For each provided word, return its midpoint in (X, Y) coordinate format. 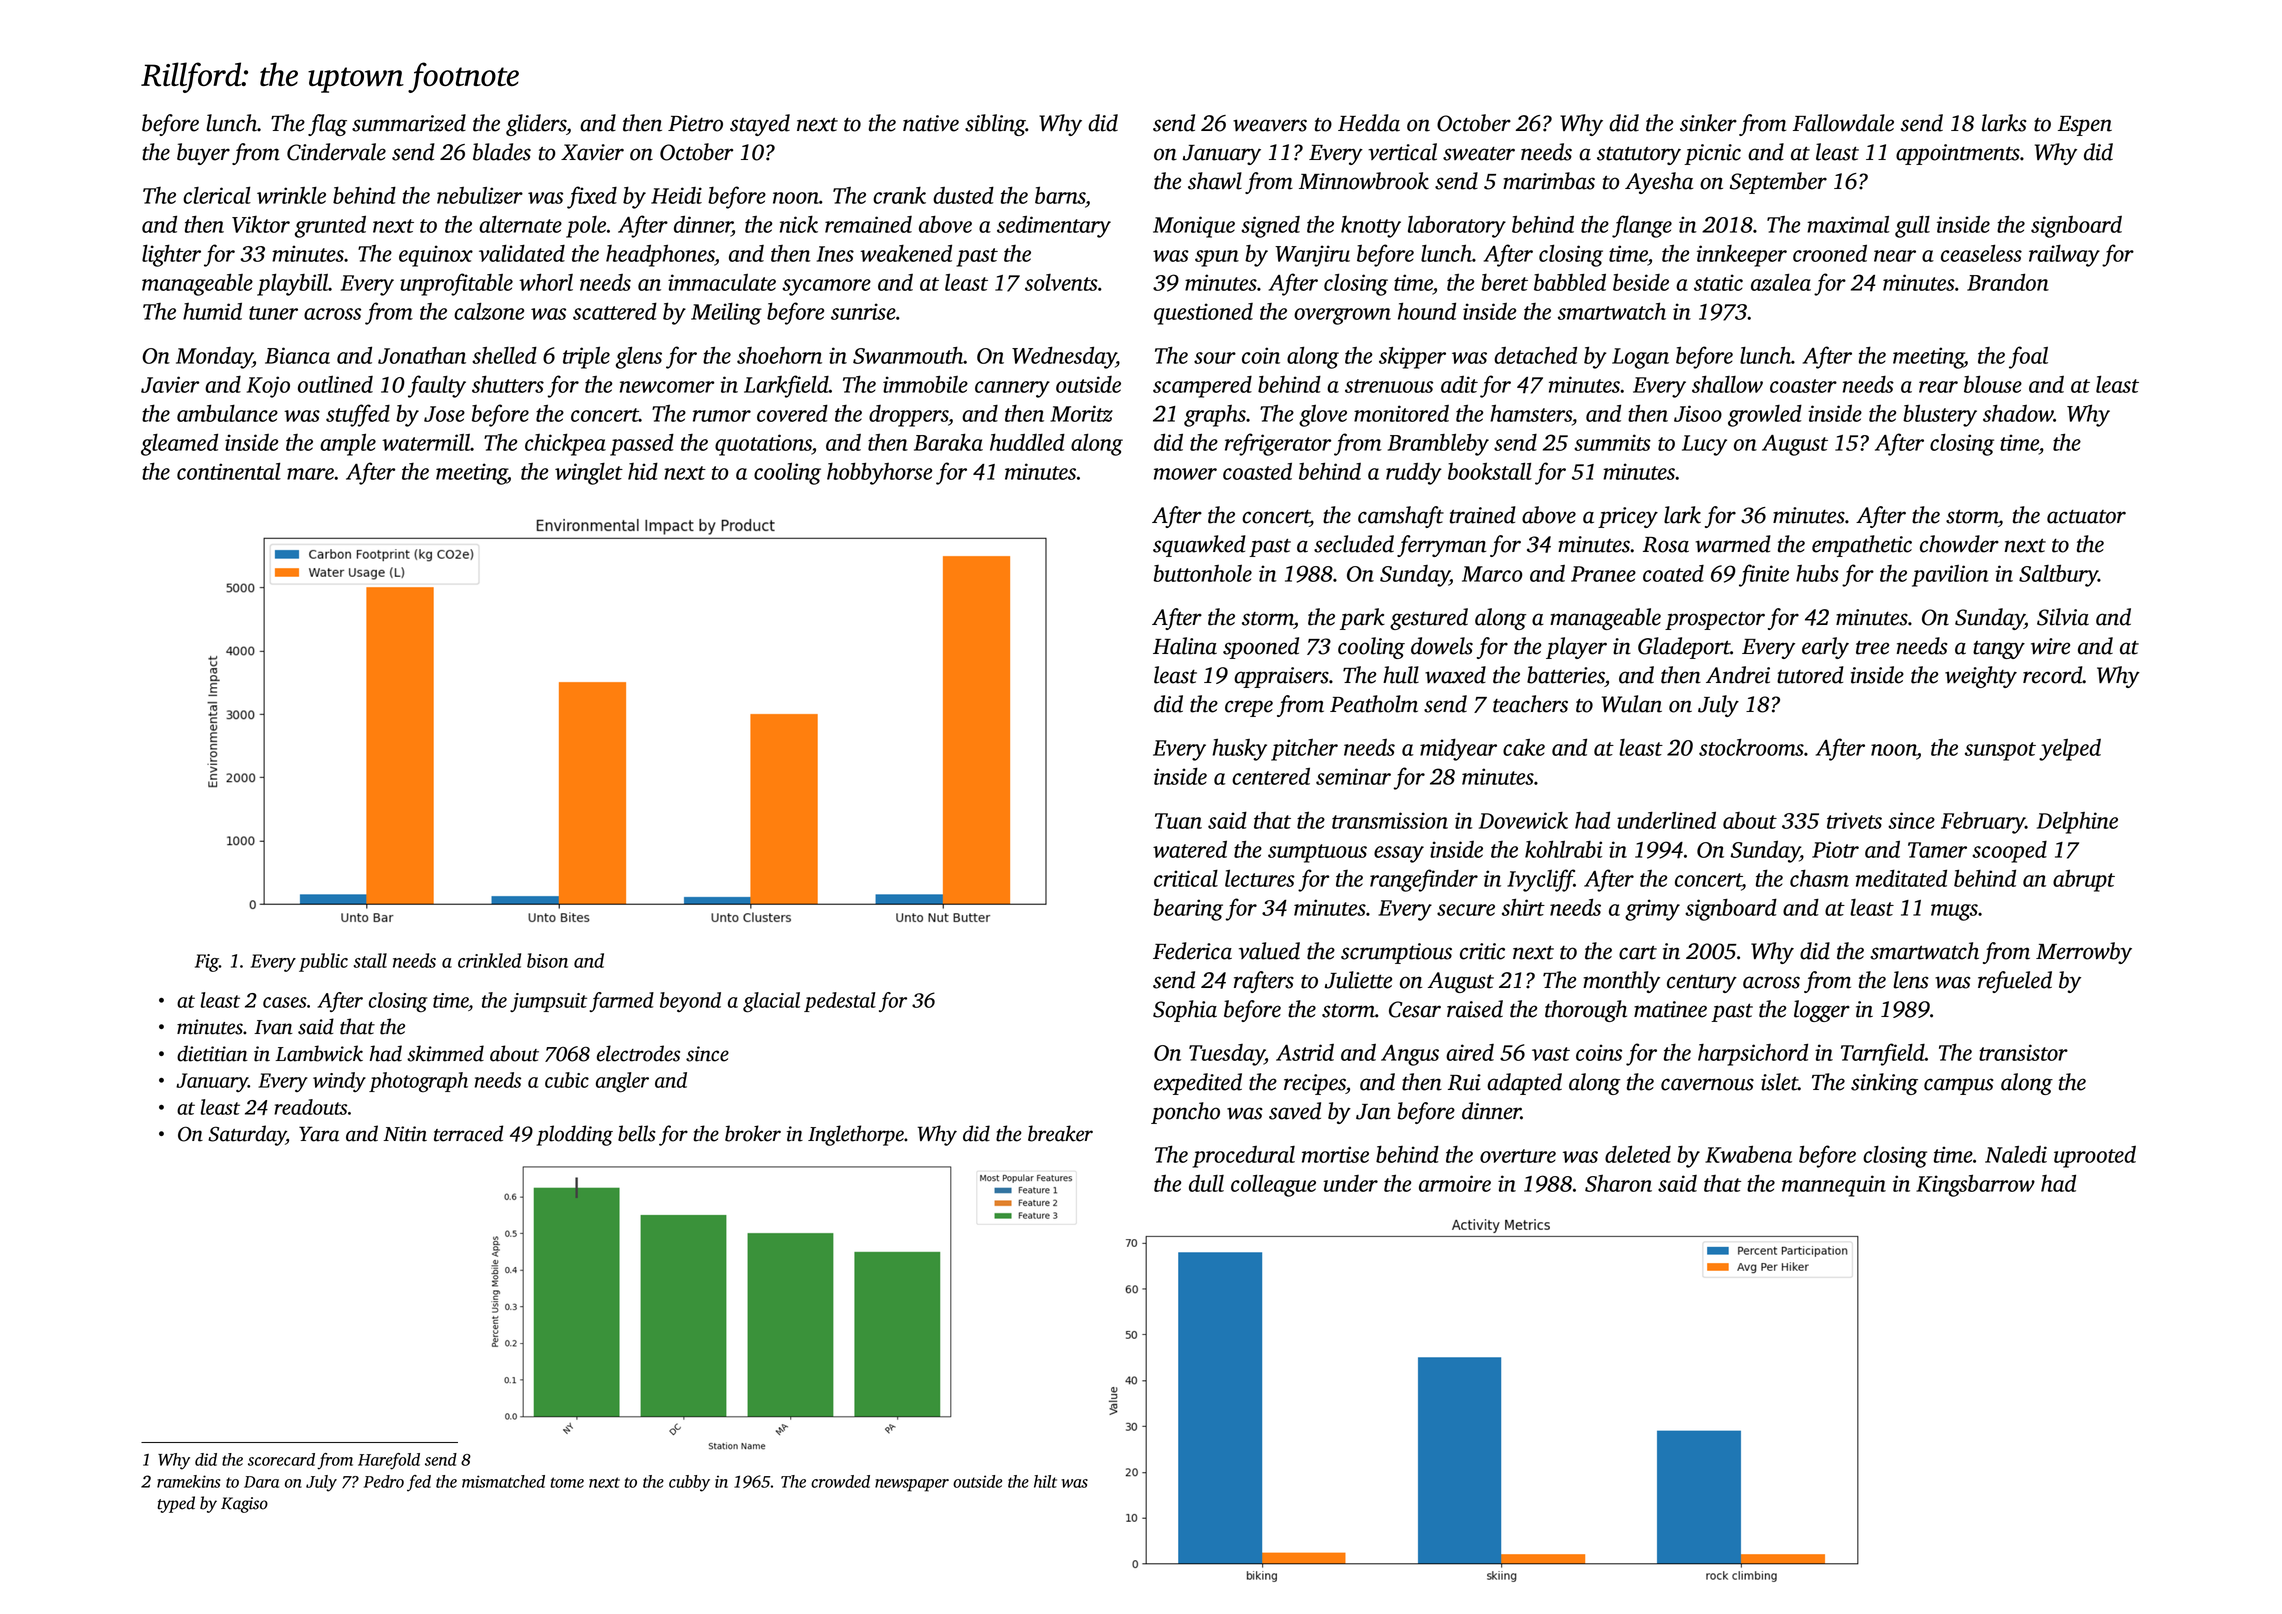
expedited (1198, 1084)
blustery (1940, 415)
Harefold (389, 1461)
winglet (589, 474)
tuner (273, 313)
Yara (319, 1134)
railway (2064, 256)
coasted (1257, 471)
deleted (1638, 1154)
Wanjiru (1312, 256)
